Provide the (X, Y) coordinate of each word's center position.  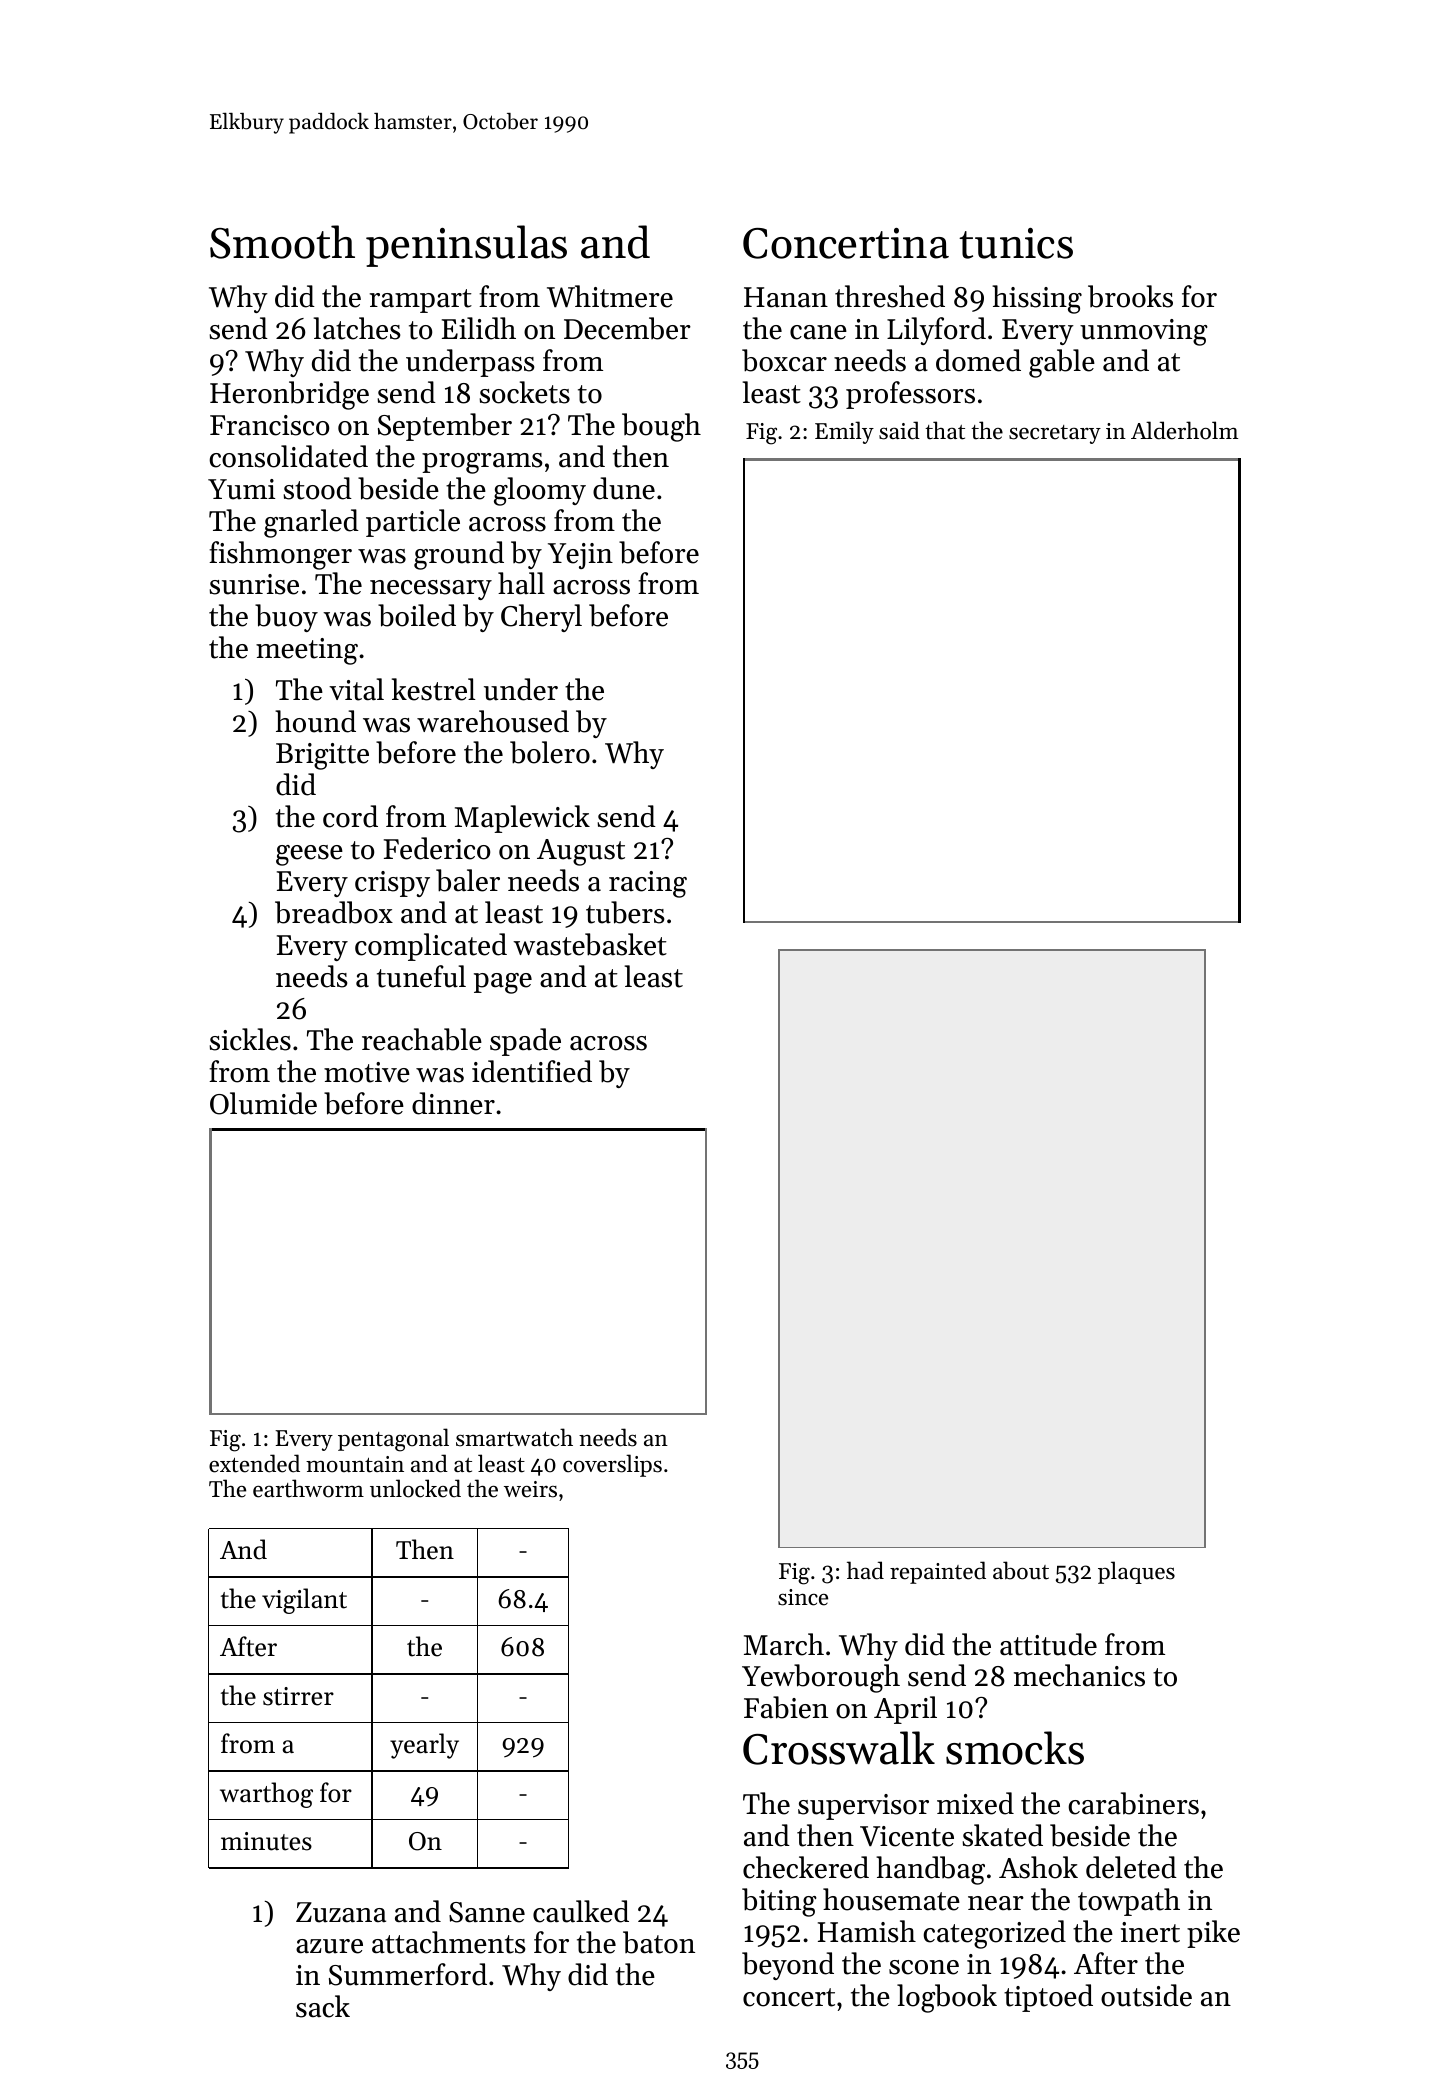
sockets (524, 392)
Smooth (282, 242)
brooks (1130, 296)
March (784, 1644)
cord (350, 816)
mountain (355, 1464)
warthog (266, 1795)
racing (648, 884)
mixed (975, 1803)
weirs (530, 1489)
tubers (625, 912)
